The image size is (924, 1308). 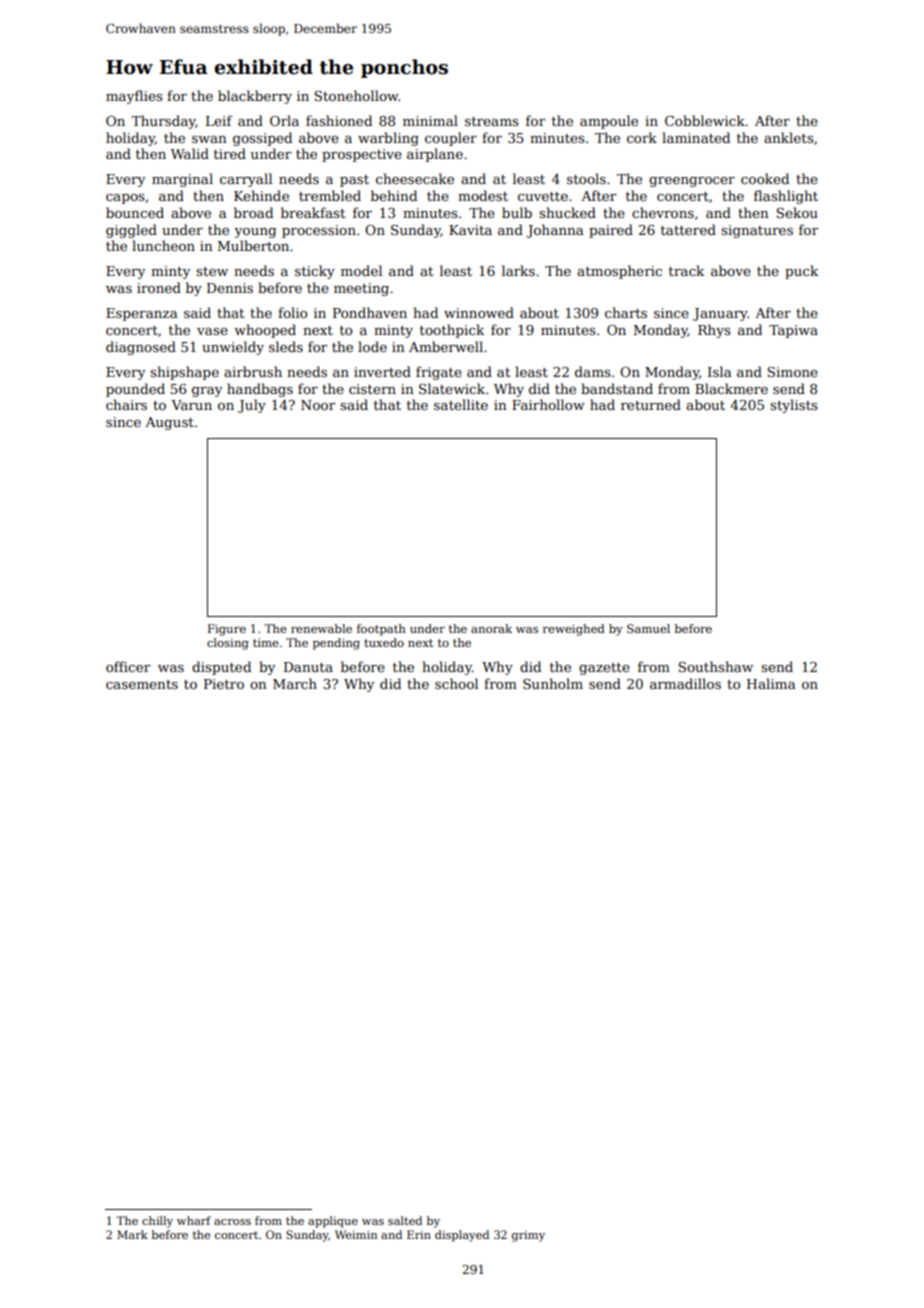 What do you see at coordinates (705, 120) in the page?
I see `Cobblewick` at bounding box center [705, 120].
